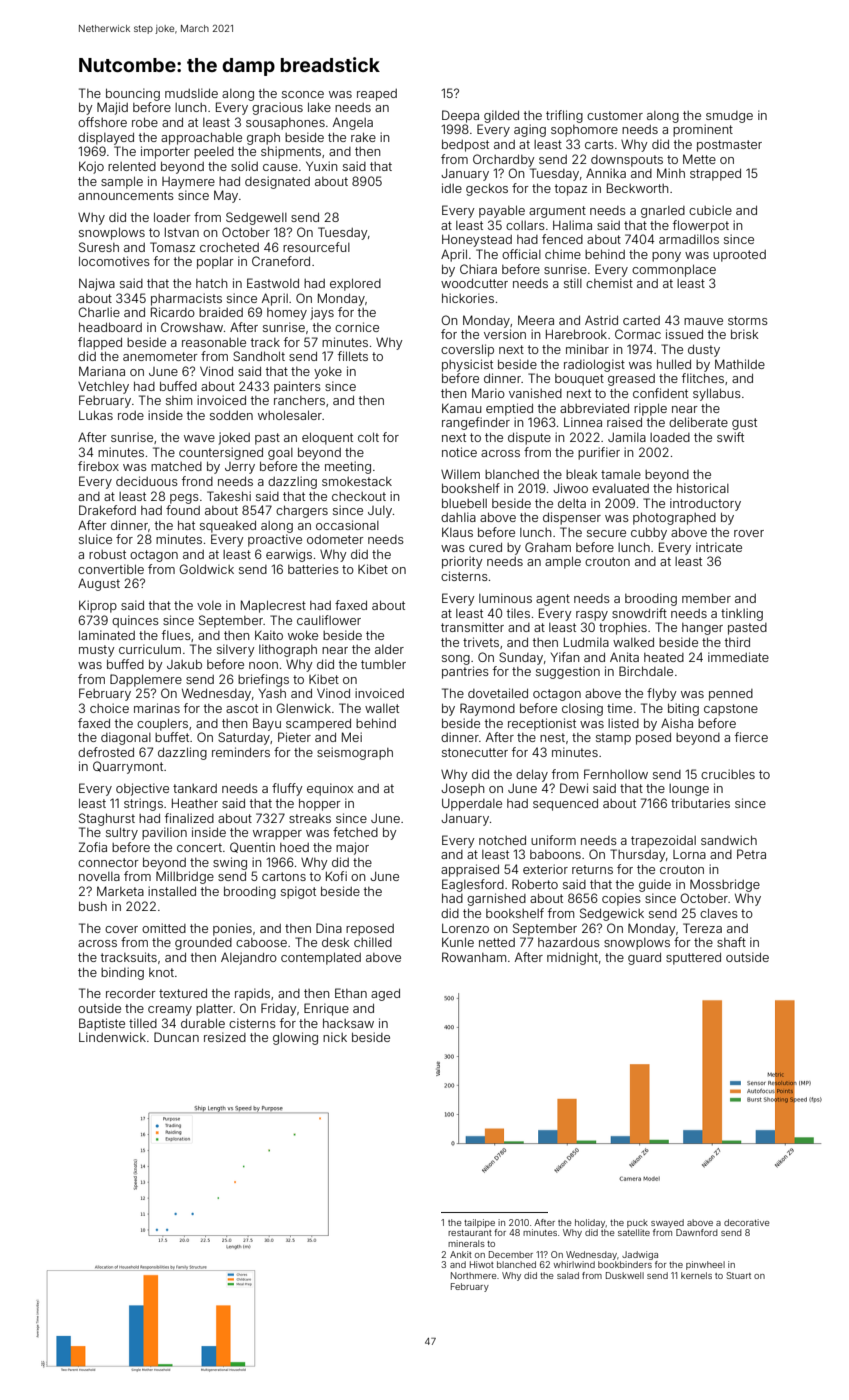 The width and height of the screenshot is (849, 1400). Describe the element at coordinates (348, 467) in the screenshot. I see `meeting` at that location.
